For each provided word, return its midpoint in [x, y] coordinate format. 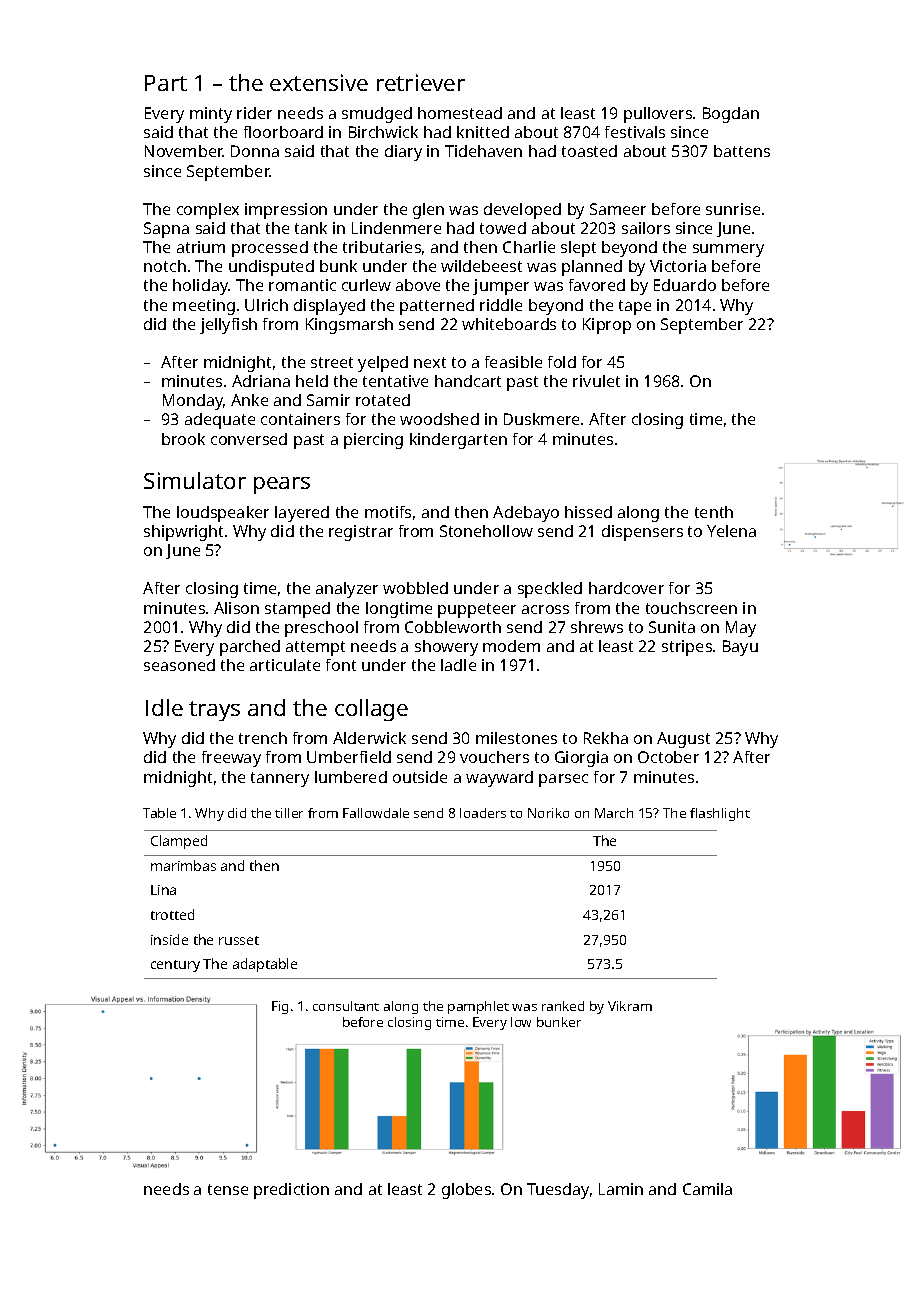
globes [466, 1191]
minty [211, 115]
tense [228, 1189]
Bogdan [731, 115]
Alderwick [369, 738]
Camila [707, 1189]
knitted [483, 132]
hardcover [626, 588]
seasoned [179, 665]
